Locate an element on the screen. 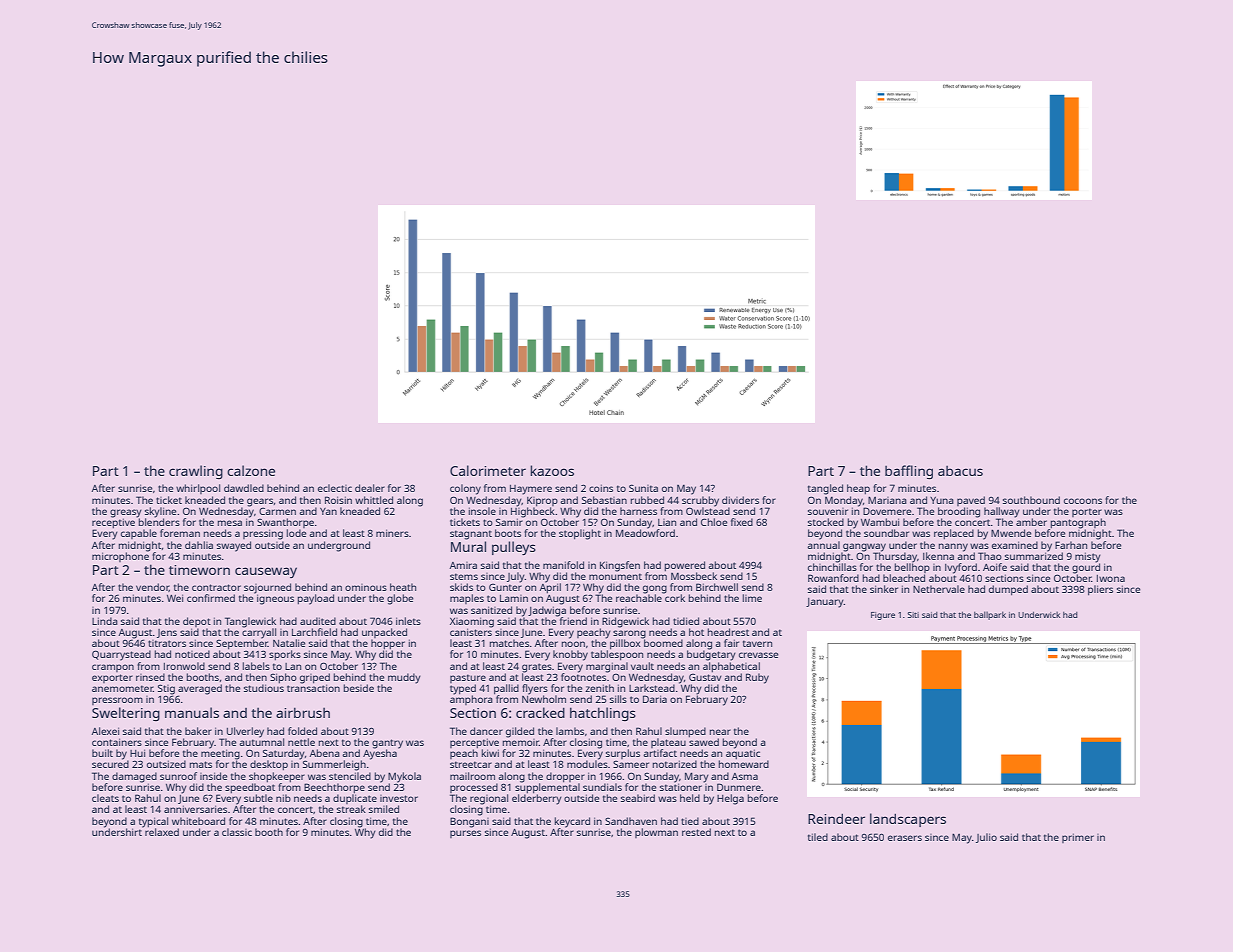 The width and height of the screenshot is (1233, 952). near is located at coordinates (720, 732).
